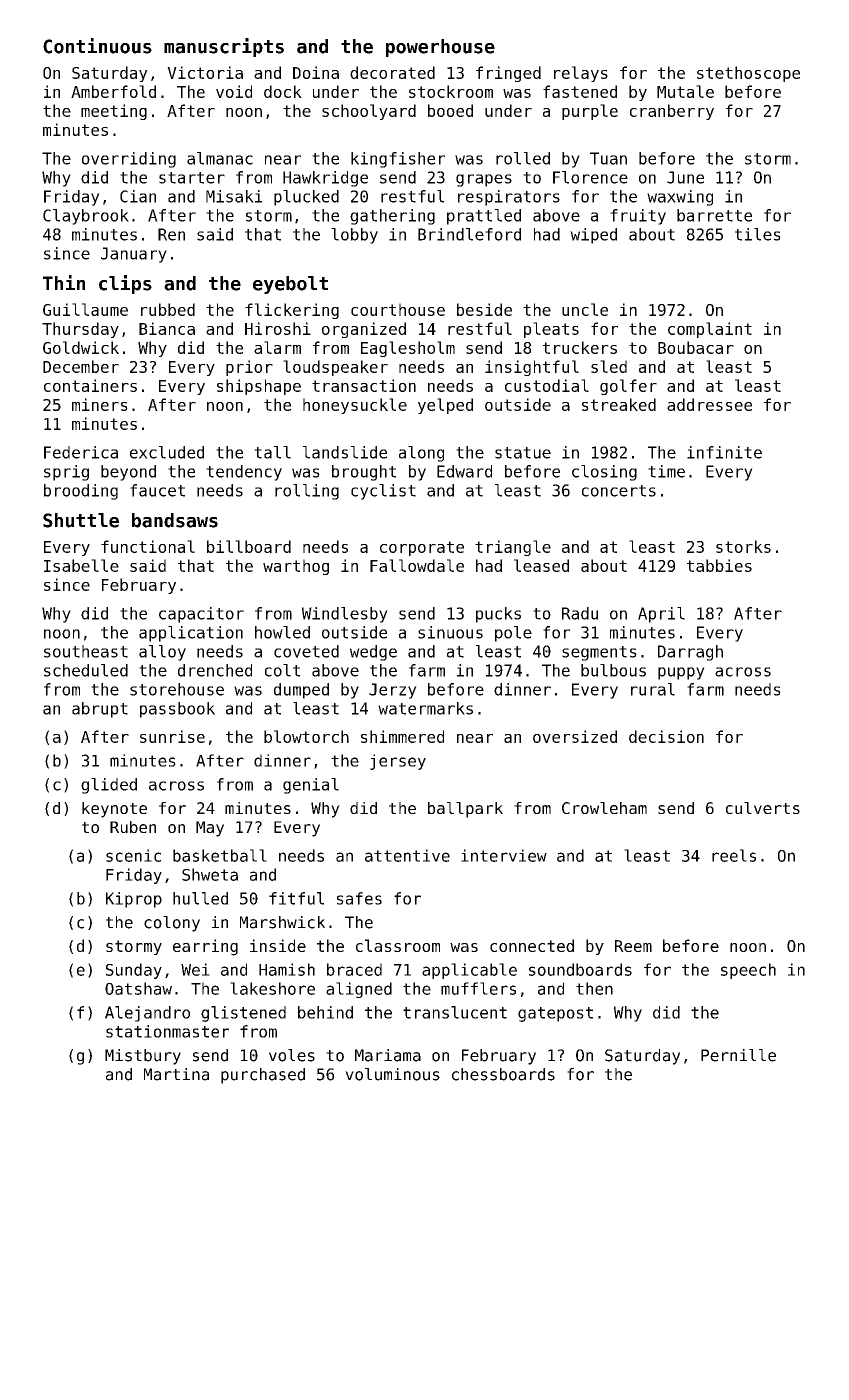 This screenshot has height=1400, width=849. I want to click on Edward, so click(464, 471).
